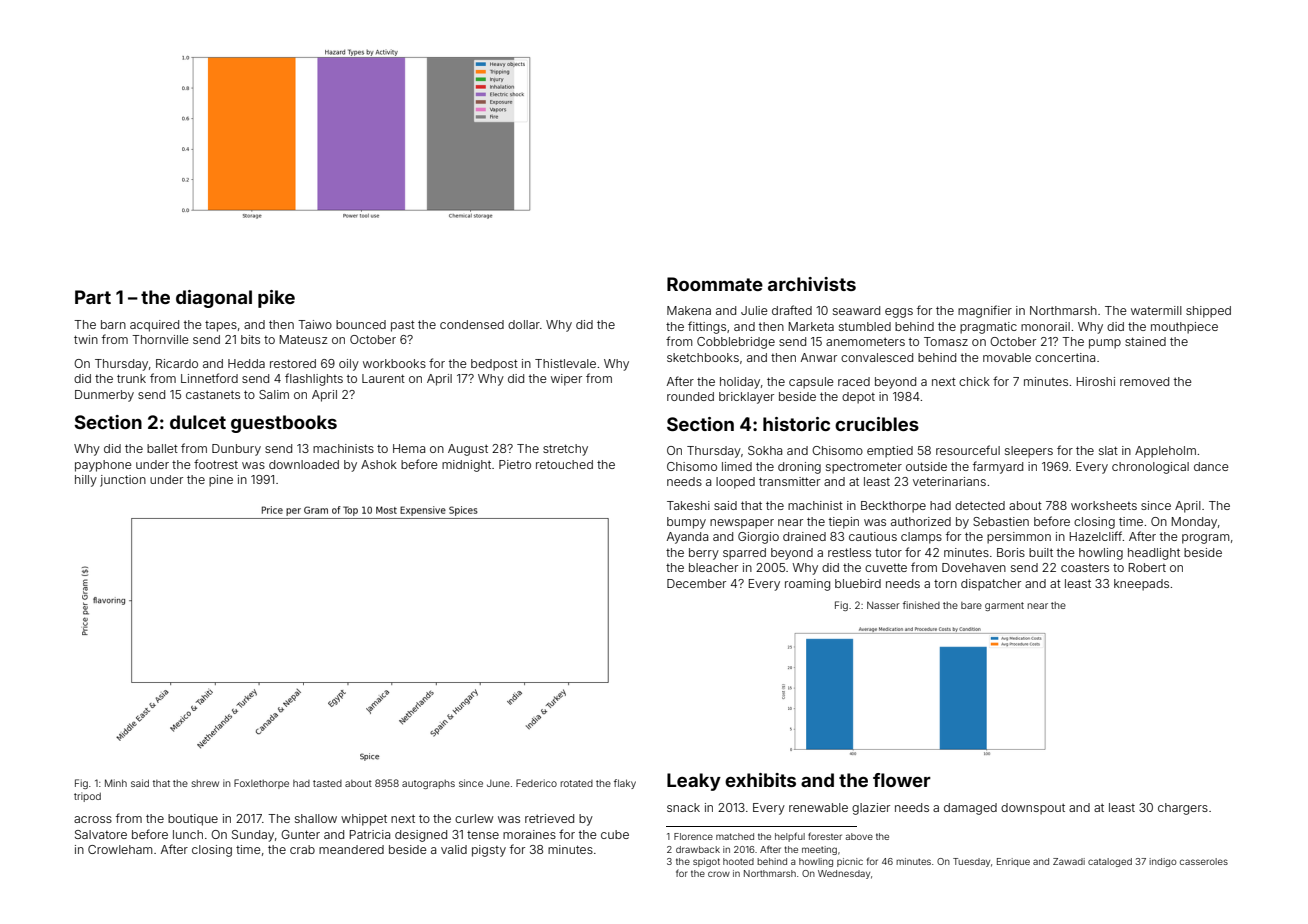 Image resolution: width=1308 pixels, height=924 pixels. I want to click on shallow, so click(316, 818).
